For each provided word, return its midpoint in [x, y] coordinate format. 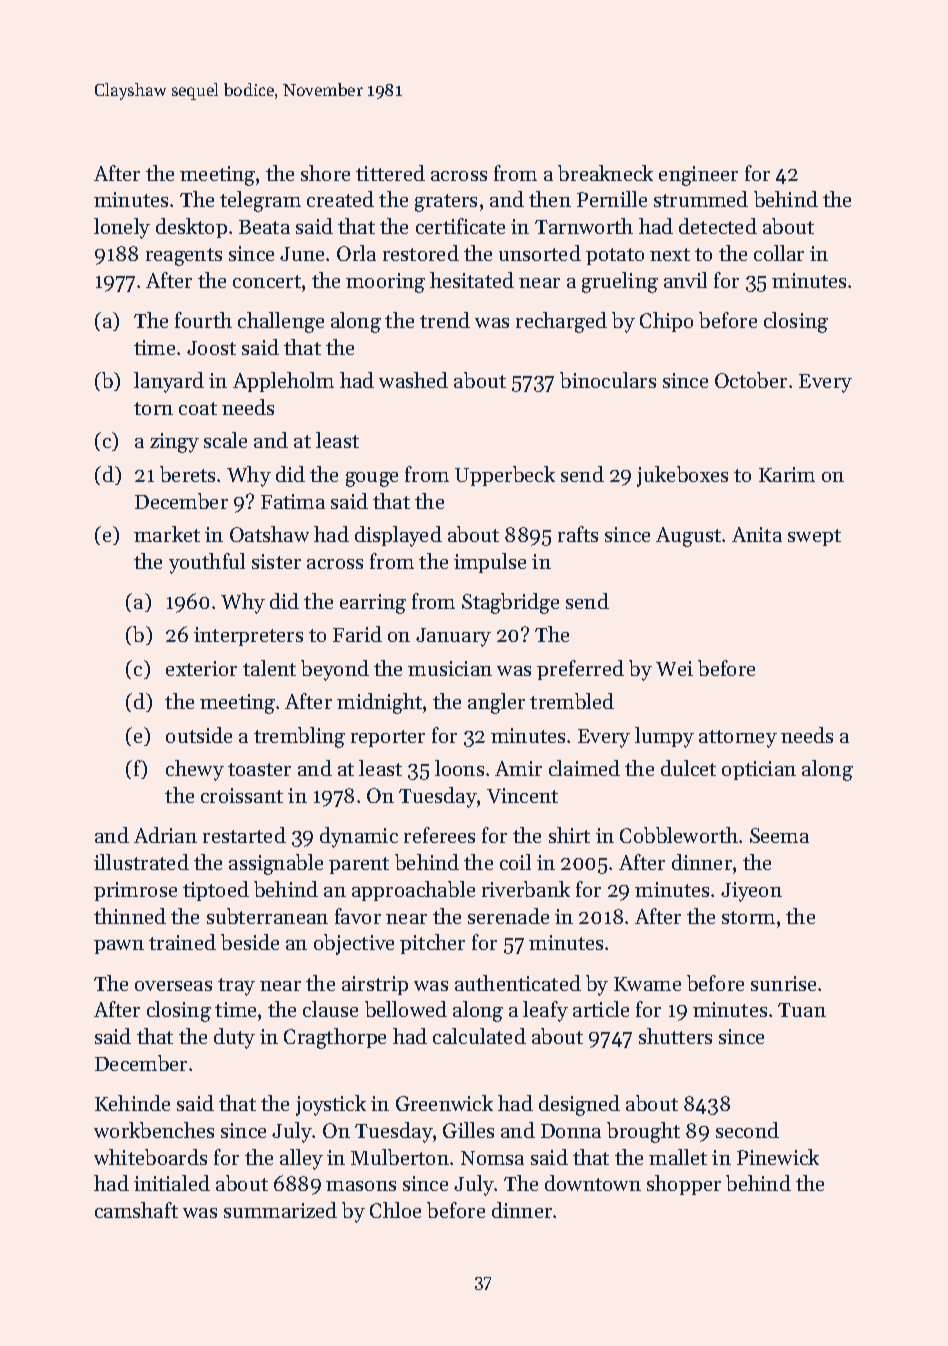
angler [496, 703]
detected [718, 226]
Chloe [395, 1210]
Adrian [165, 835]
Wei [674, 668]
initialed [172, 1183]
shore [325, 173]
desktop [191, 228]
